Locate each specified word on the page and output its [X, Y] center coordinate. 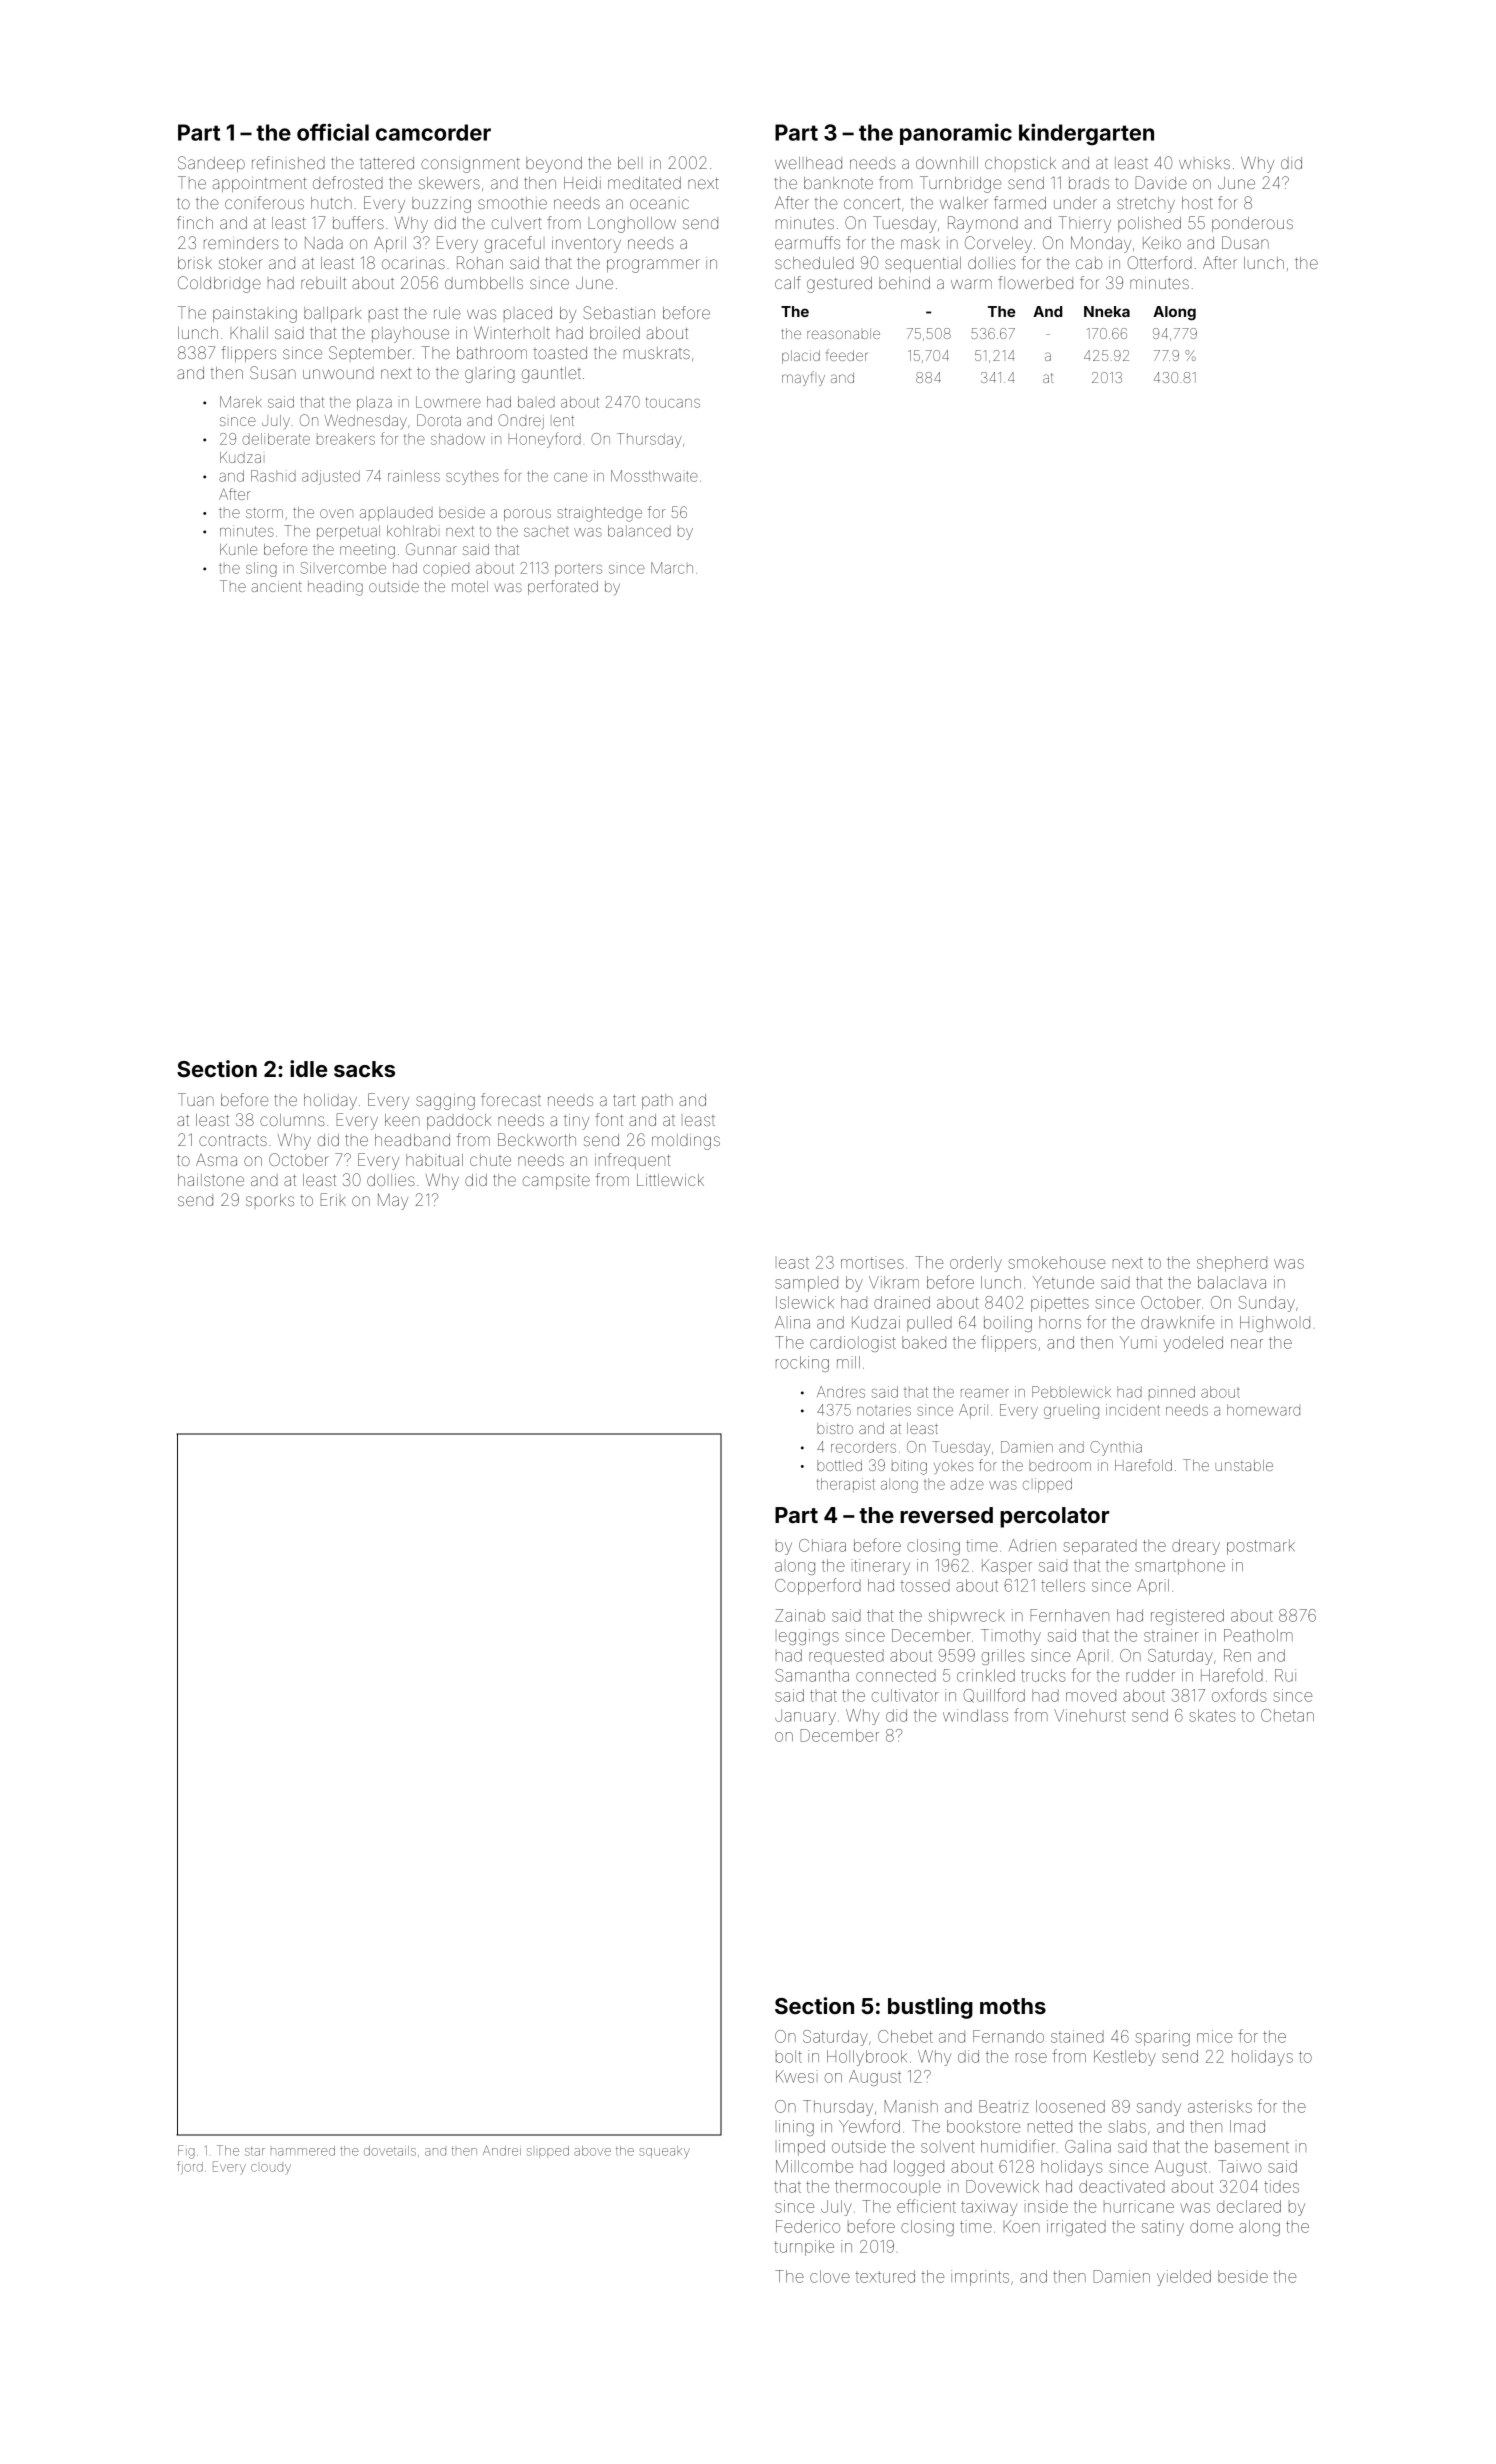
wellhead [808, 163]
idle [308, 1068]
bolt [789, 2056]
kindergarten [1086, 134]
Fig [186, 2152]
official [333, 132]
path [657, 1101]
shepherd [1232, 1264]
